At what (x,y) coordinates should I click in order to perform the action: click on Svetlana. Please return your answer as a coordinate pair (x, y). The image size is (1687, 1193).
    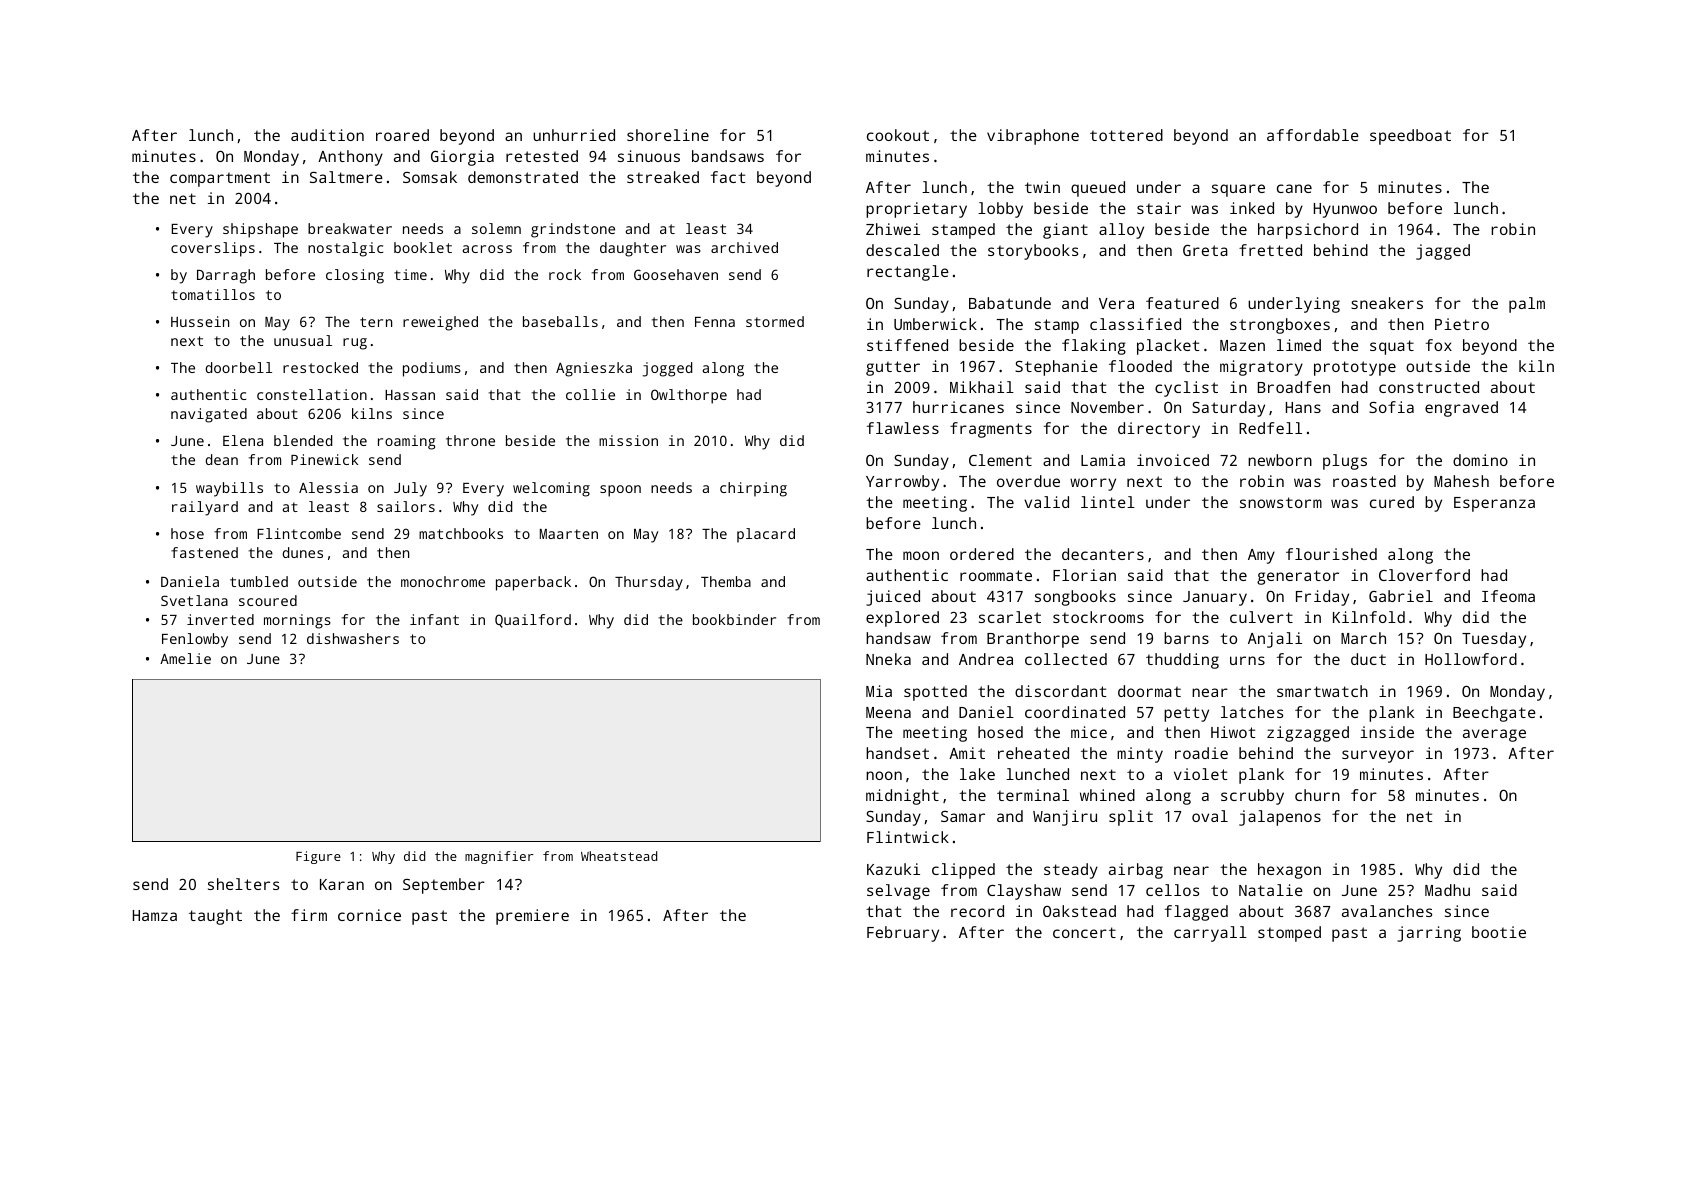
    Looking at the image, I should click on (194, 600).
